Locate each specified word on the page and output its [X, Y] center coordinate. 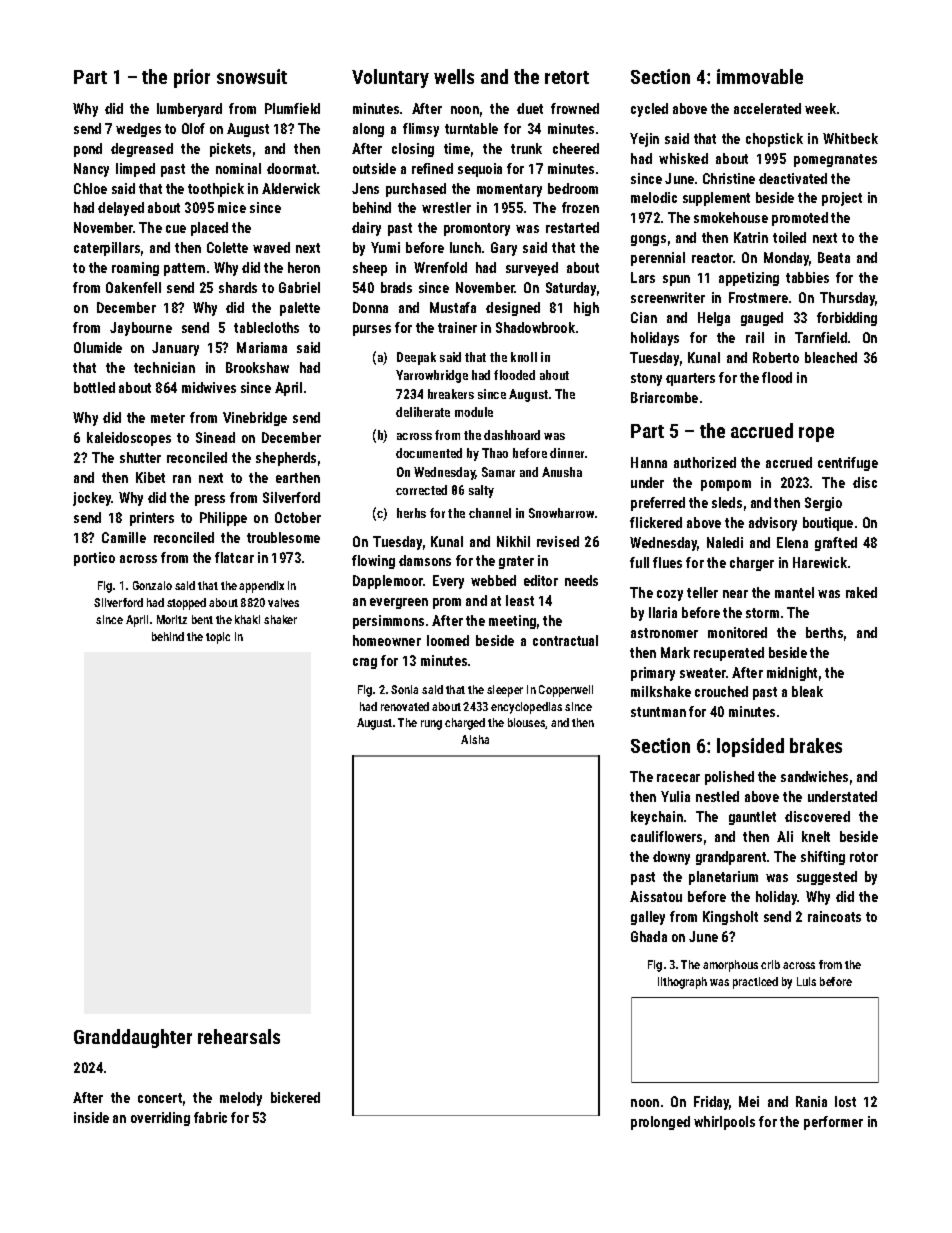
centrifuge [848, 464]
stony [646, 379]
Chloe [90, 188]
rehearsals [239, 1036]
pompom [726, 485]
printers [152, 519]
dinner [567, 453]
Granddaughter [133, 1038]
